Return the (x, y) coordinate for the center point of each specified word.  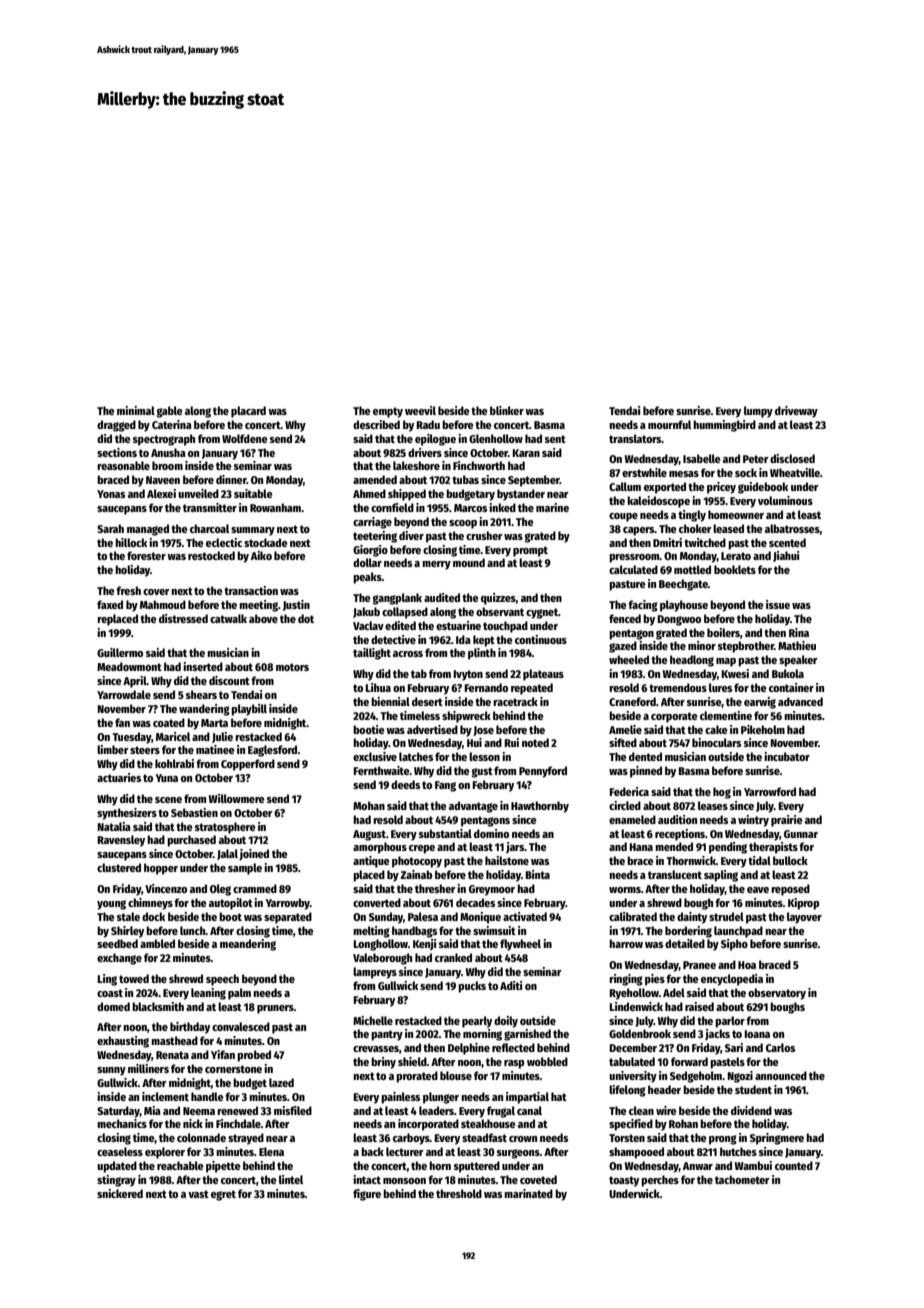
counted (794, 1165)
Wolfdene (245, 438)
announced (781, 1075)
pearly (477, 1022)
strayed (246, 1139)
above (263, 618)
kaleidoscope (658, 502)
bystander (521, 495)
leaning (208, 994)
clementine (726, 715)
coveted (538, 1179)
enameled (632, 819)
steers (145, 750)
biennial (390, 701)
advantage (473, 807)
